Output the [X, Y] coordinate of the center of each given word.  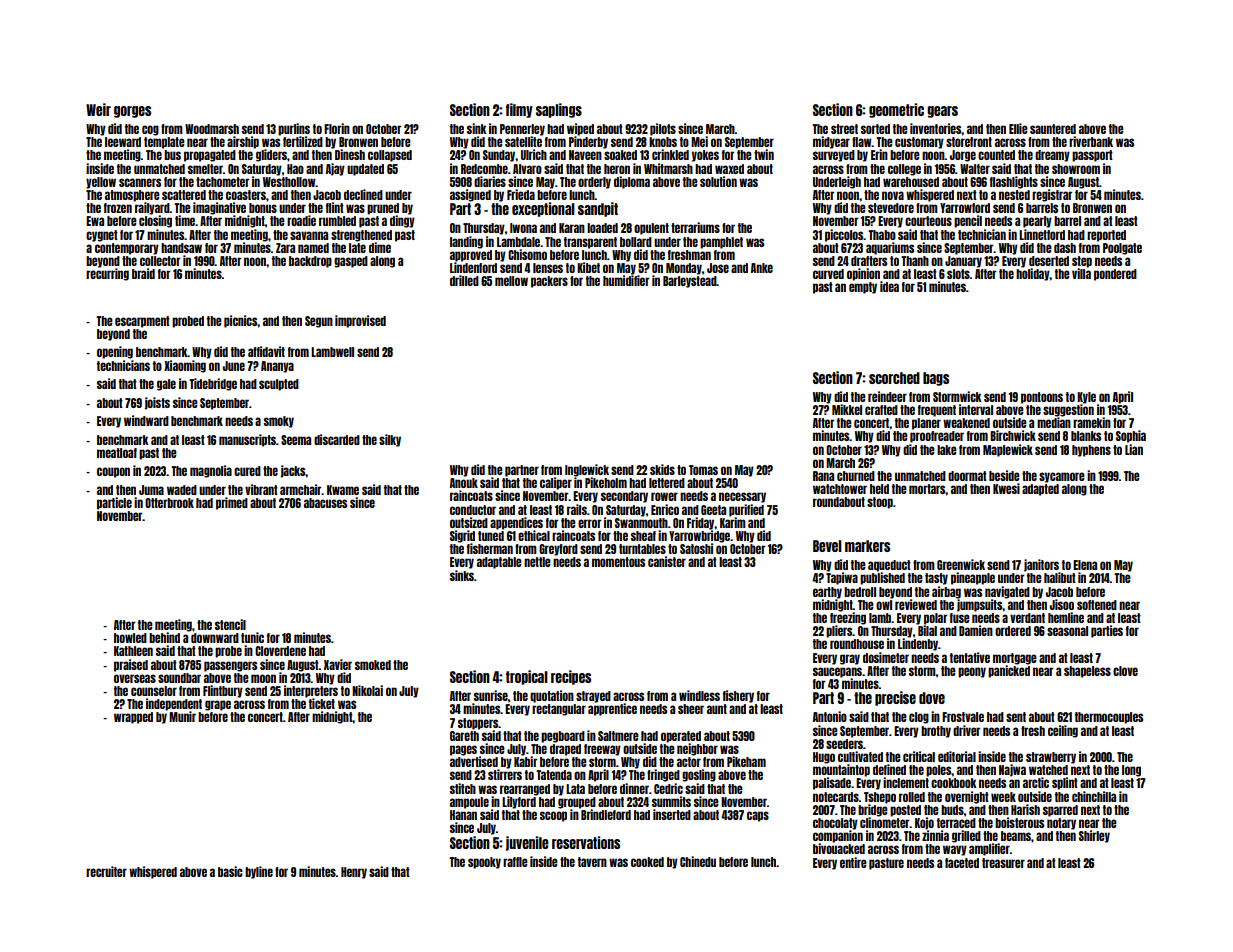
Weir [98, 109]
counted [996, 155]
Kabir [526, 761]
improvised [360, 321]
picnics [241, 321]
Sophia [1131, 436]
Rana [823, 476]
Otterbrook [169, 503]
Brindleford [606, 814]
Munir [182, 716]
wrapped [133, 718]
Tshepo [880, 798]
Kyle [1086, 398]
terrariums [695, 227]
